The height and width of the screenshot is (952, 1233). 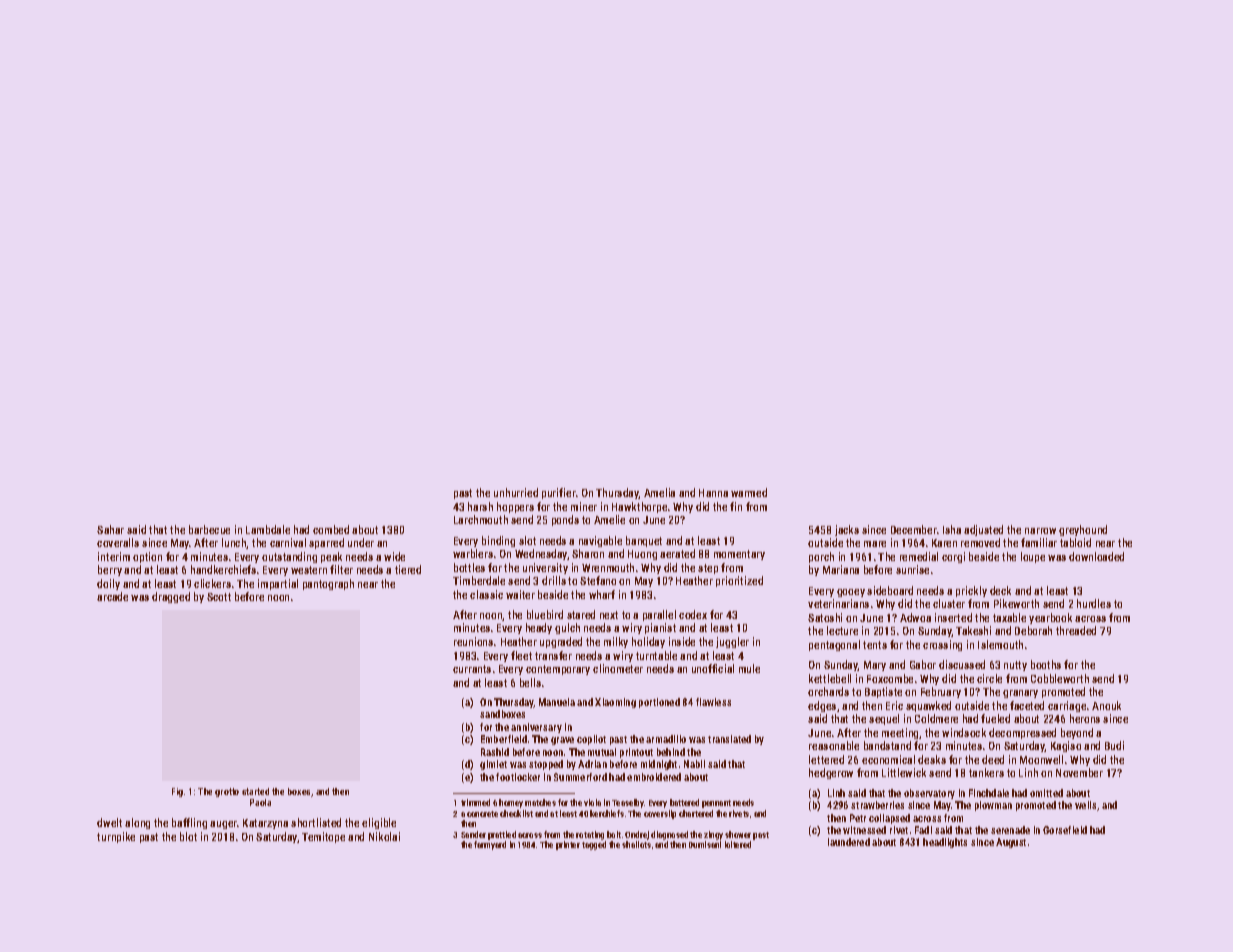 I want to click on Petr, so click(x=858, y=818).
